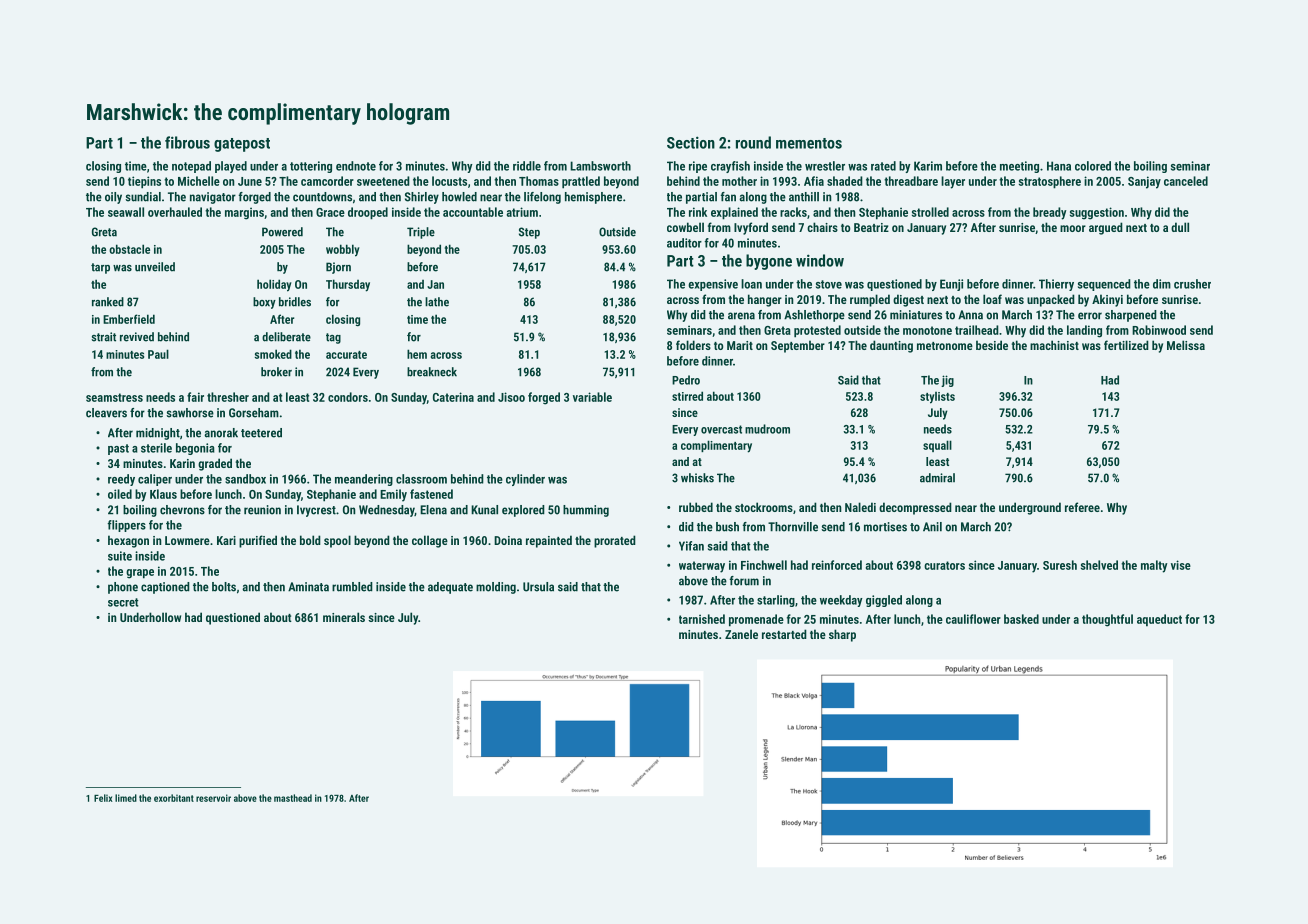 This page has width=1308, height=924. Describe the element at coordinates (228, 397) in the page. I see `thresher` at that location.
